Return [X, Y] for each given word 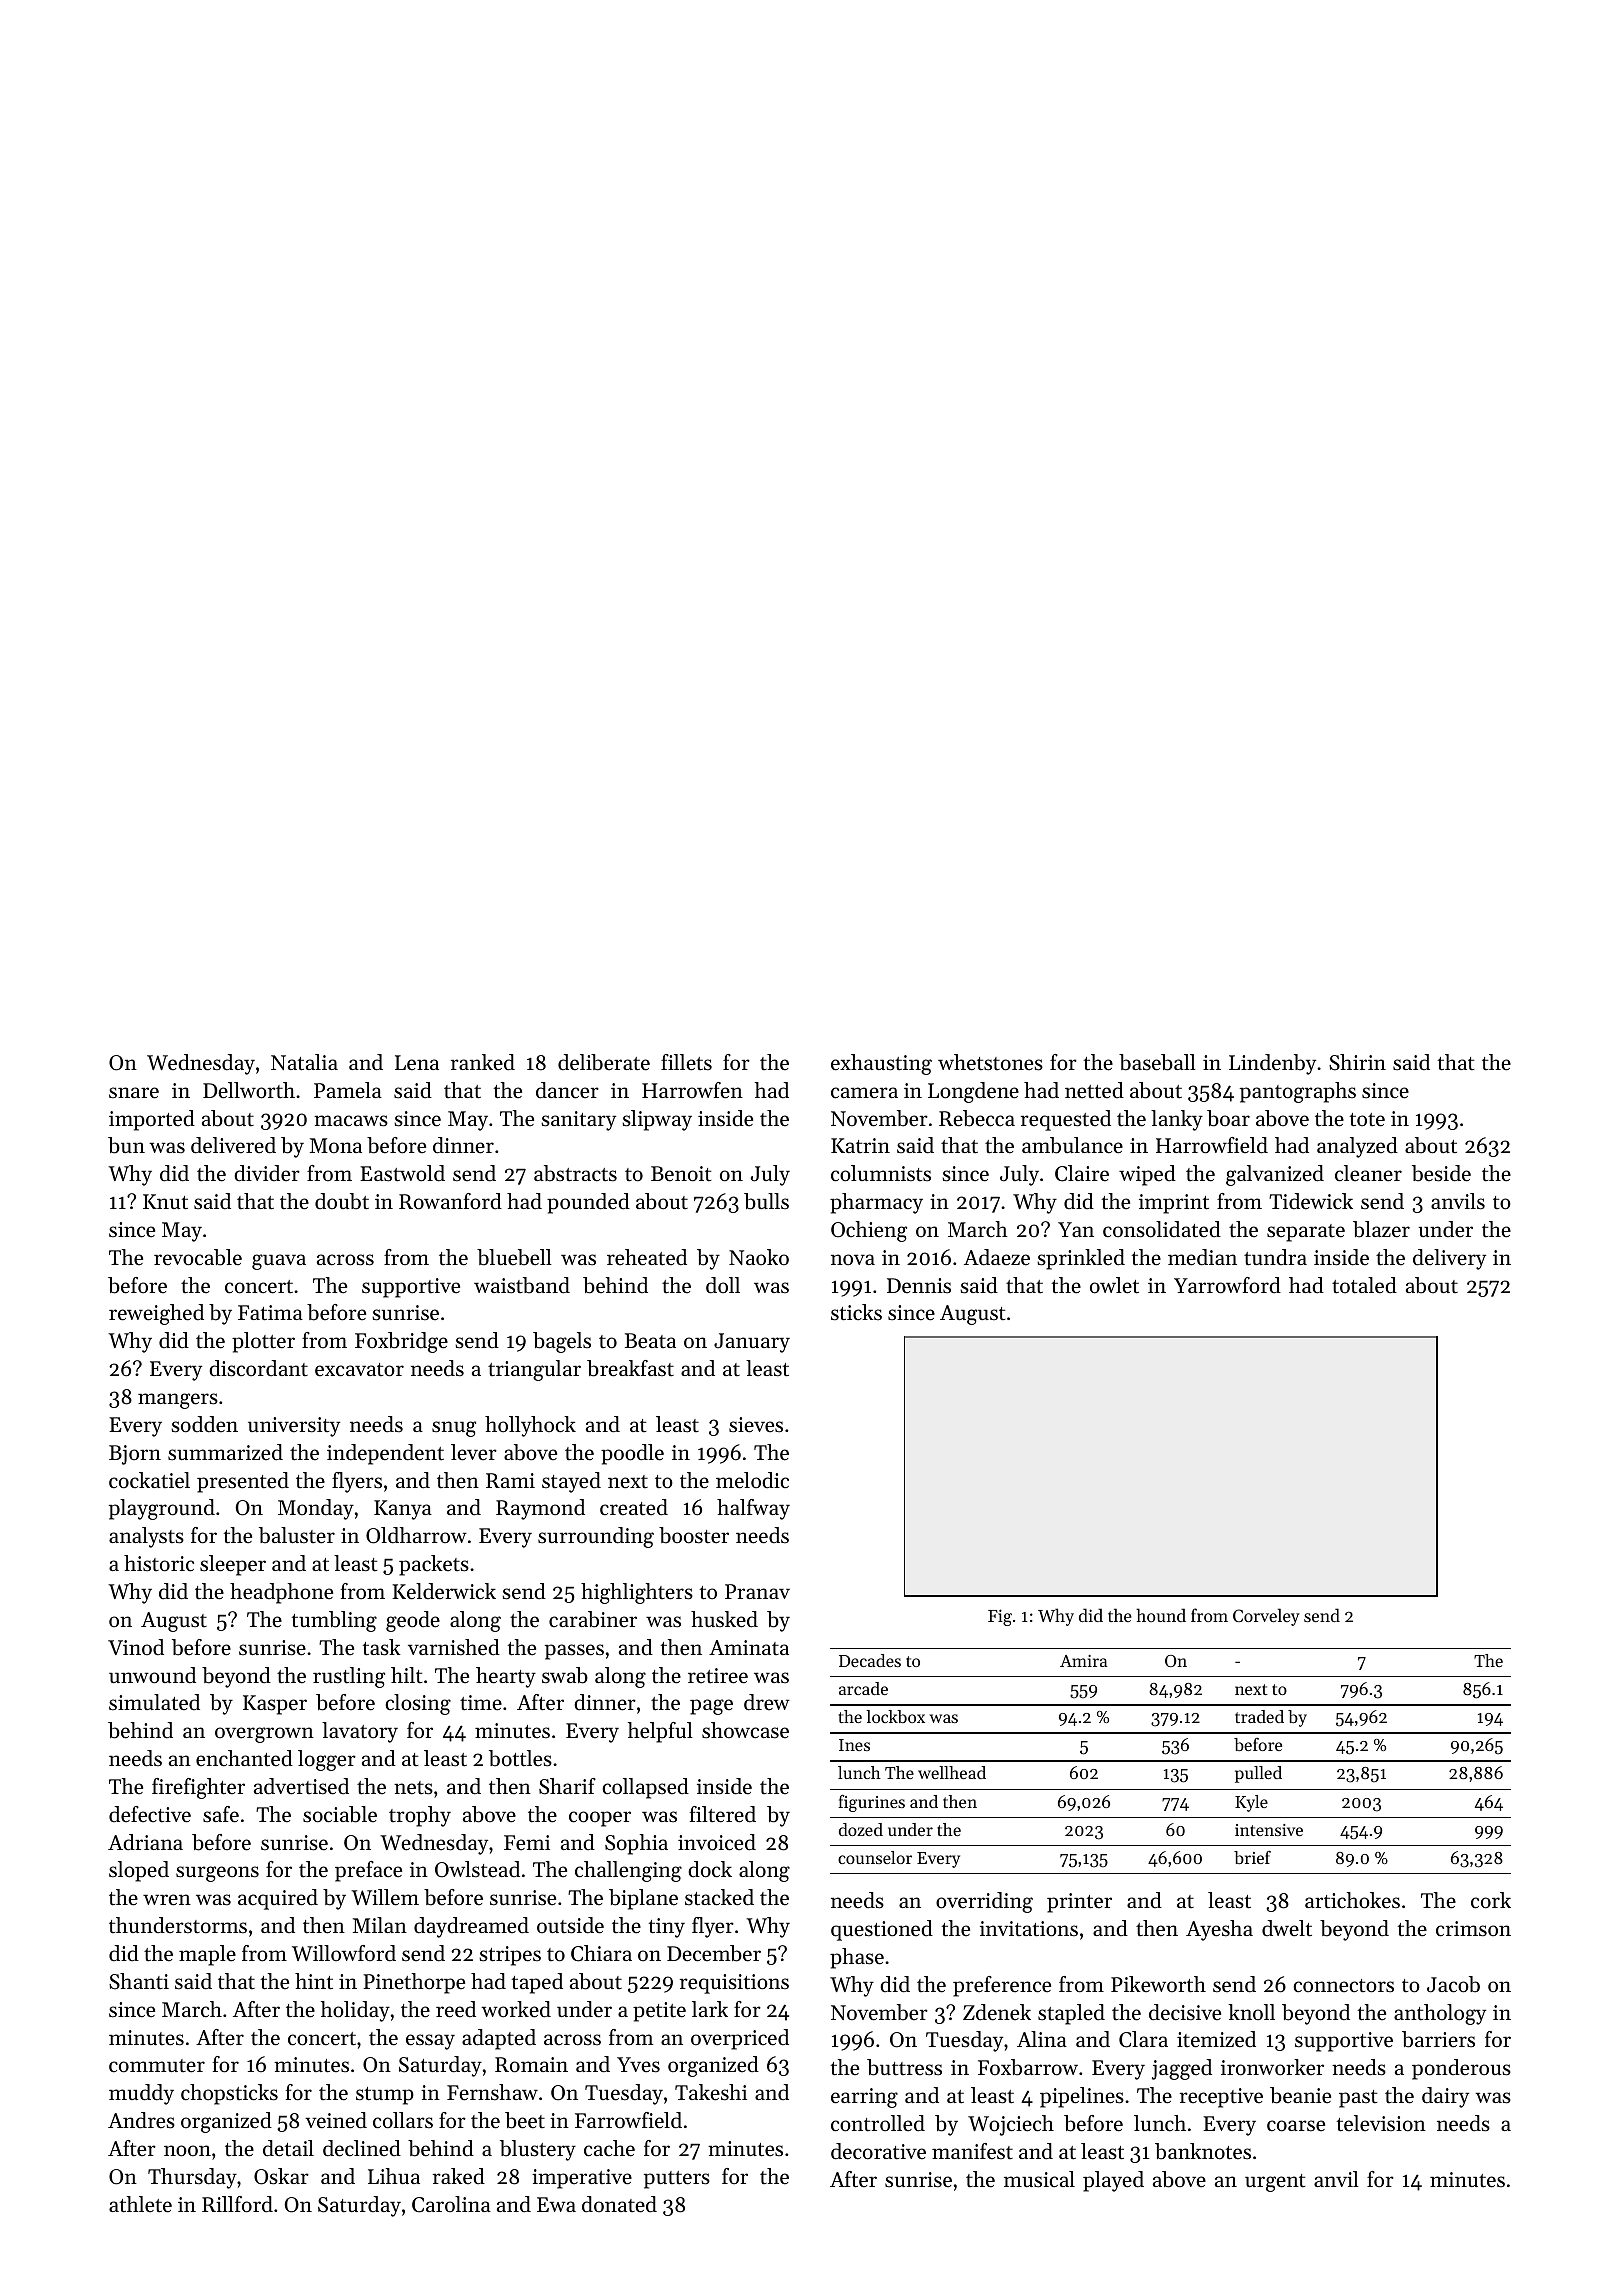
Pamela [348, 1090]
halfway [753, 1509]
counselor [875, 1857]
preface [368, 1871]
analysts [146, 1537]
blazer [1381, 1229]
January [752, 1343]
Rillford [237, 2204]
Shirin [1357, 1062]
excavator [359, 1370]
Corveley [1266, 1617]
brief [1252, 1857]
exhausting [881, 1064]
